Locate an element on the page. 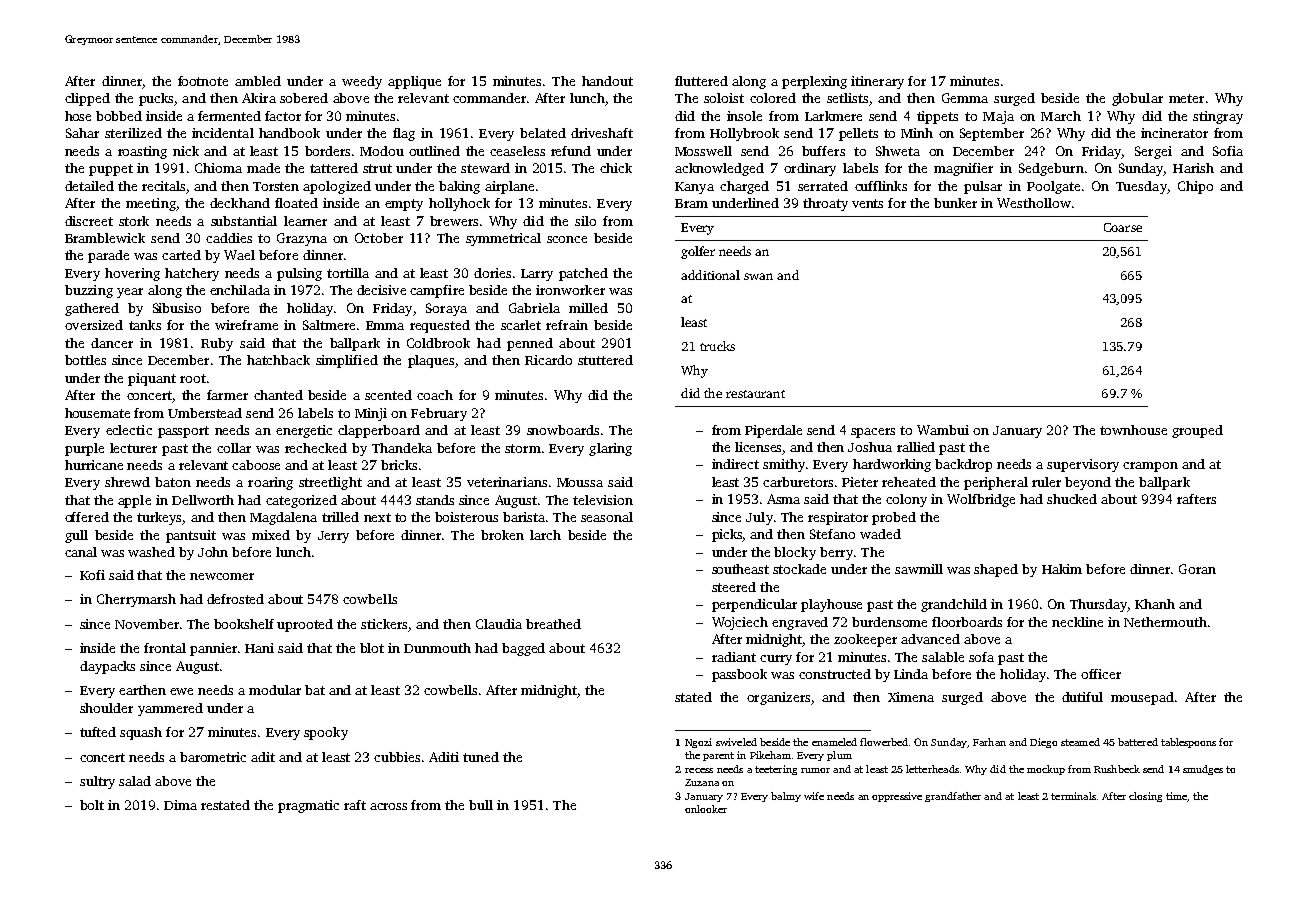 This document has width=1308, height=924. throaty is located at coordinates (825, 204).
